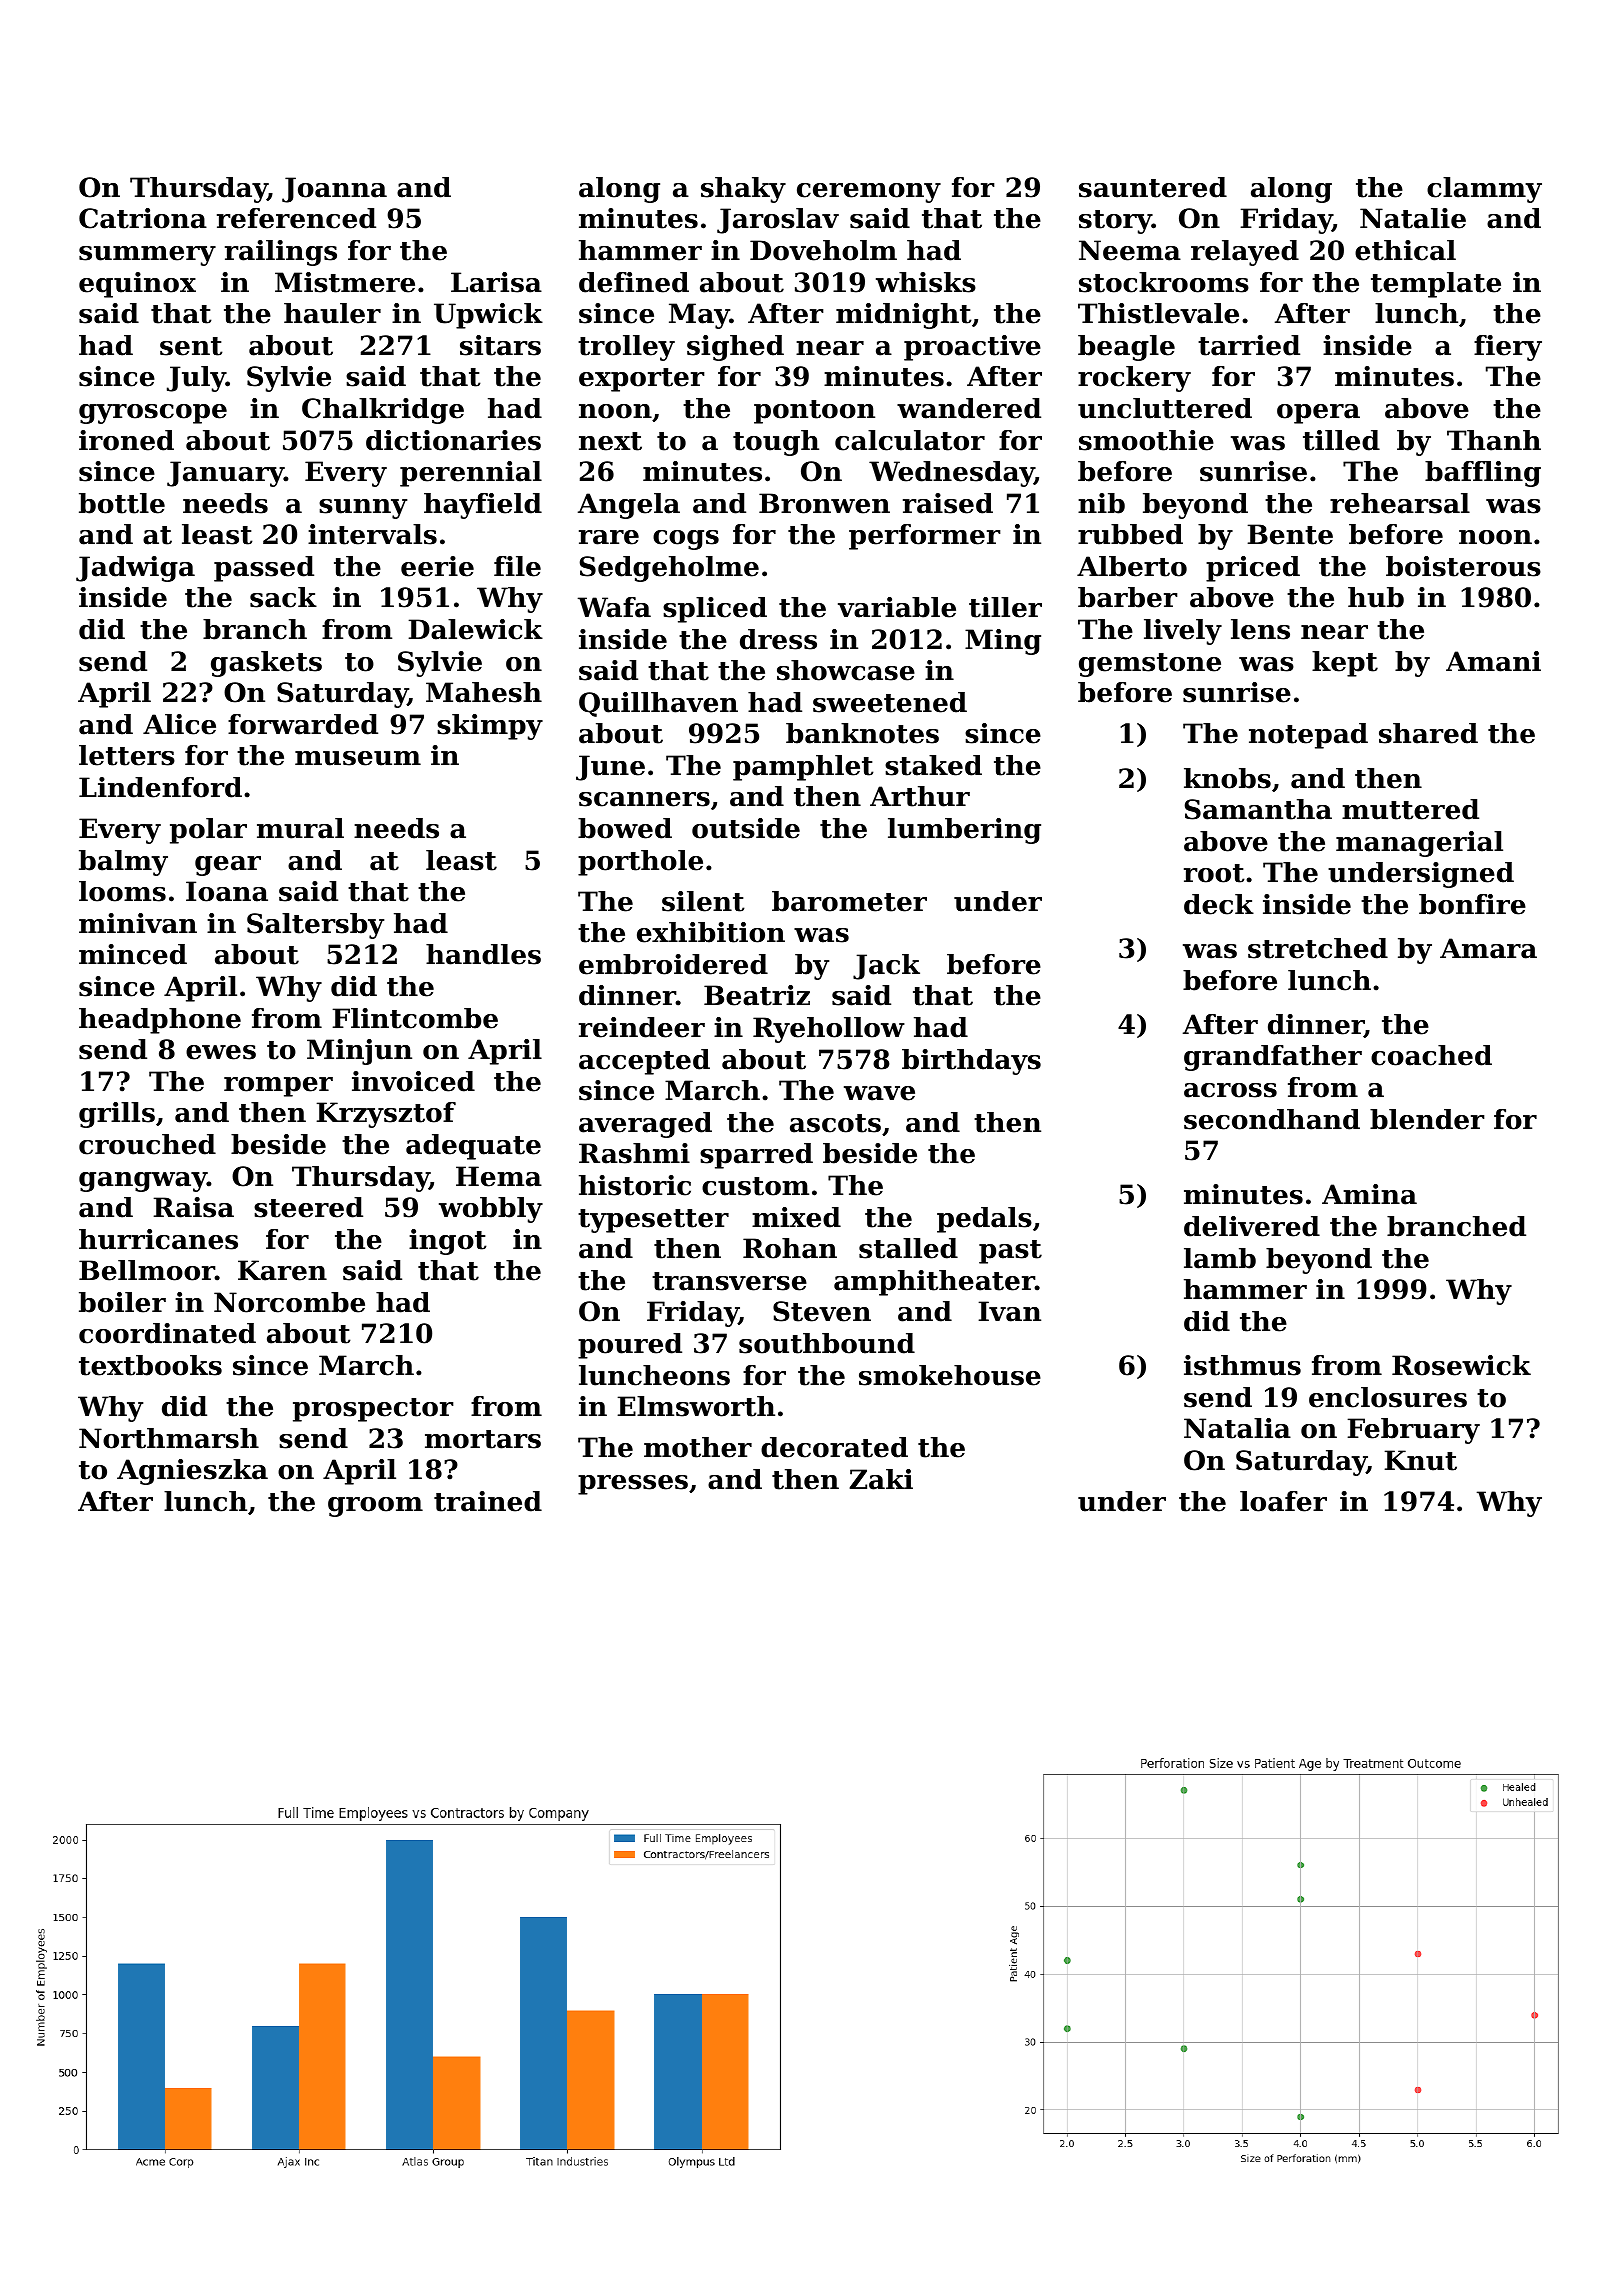 The height and width of the page is (2292, 1620). I want to click on polar, so click(208, 831).
